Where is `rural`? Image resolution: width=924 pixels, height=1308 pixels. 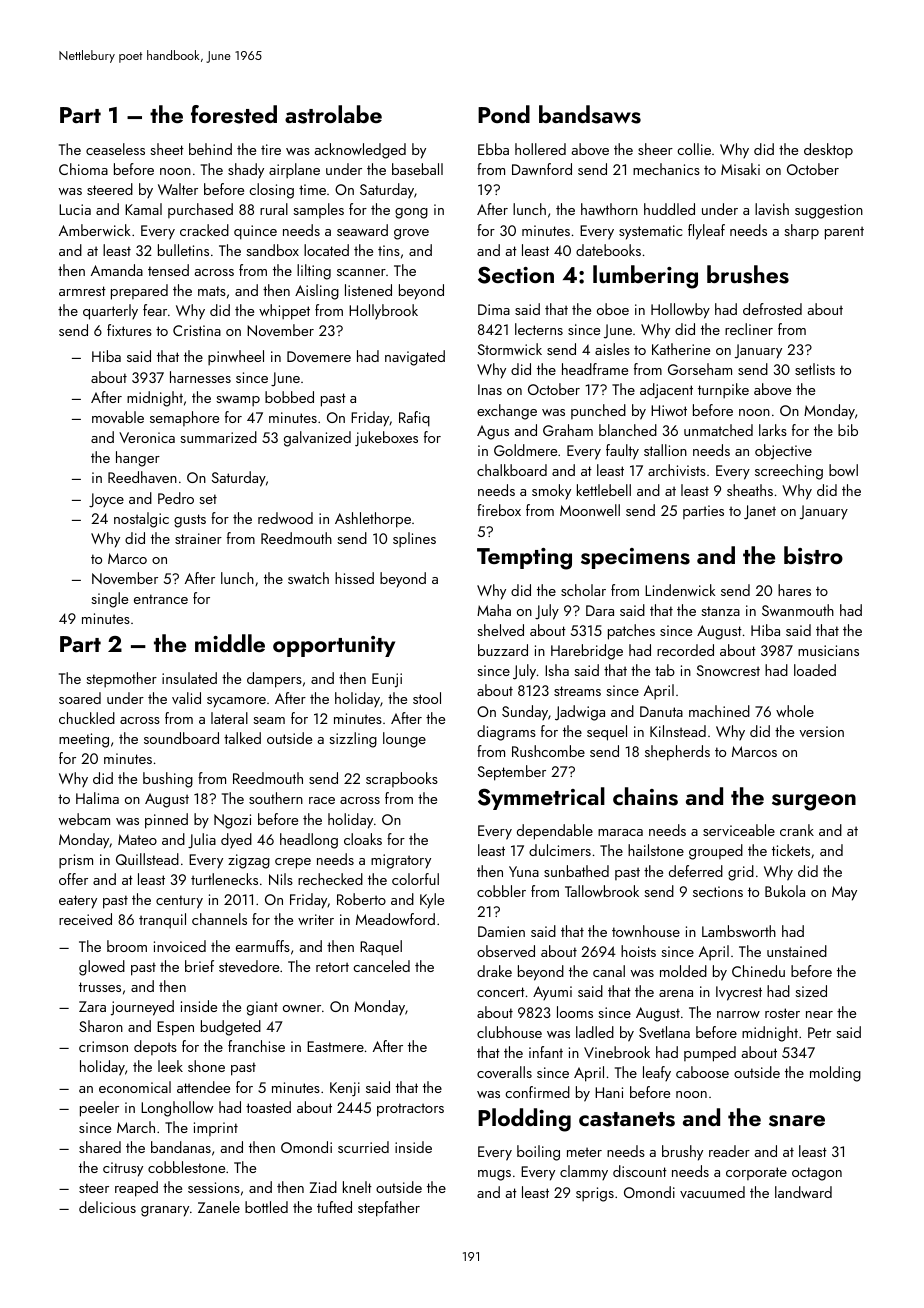 rural is located at coordinates (274, 209).
